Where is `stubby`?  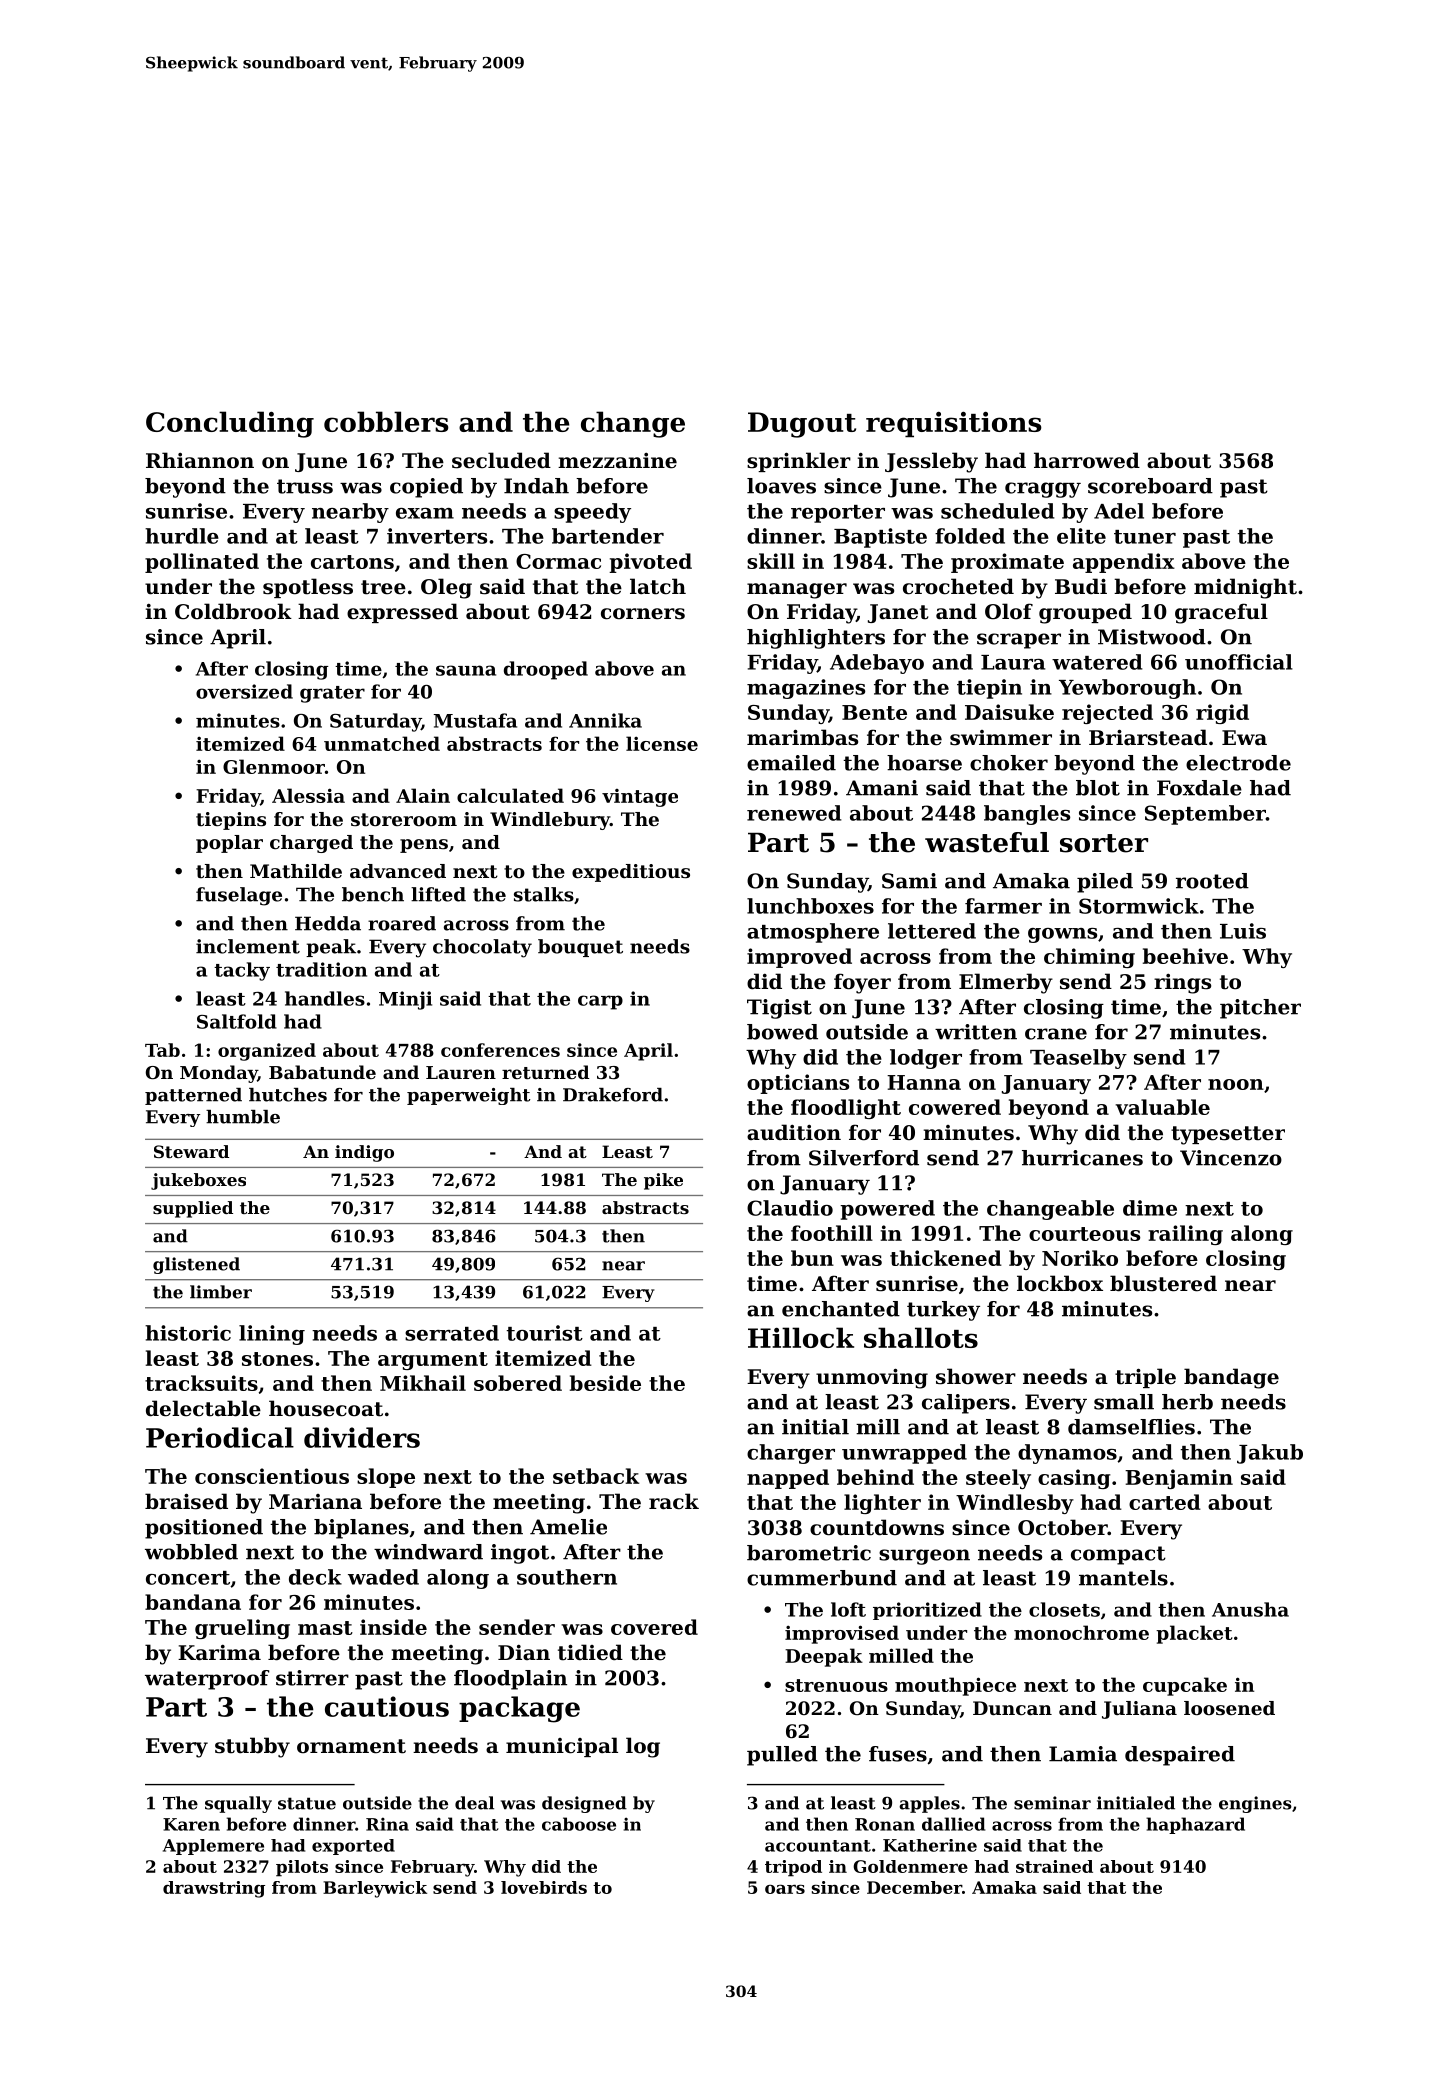 stubby is located at coordinates (252, 1747).
